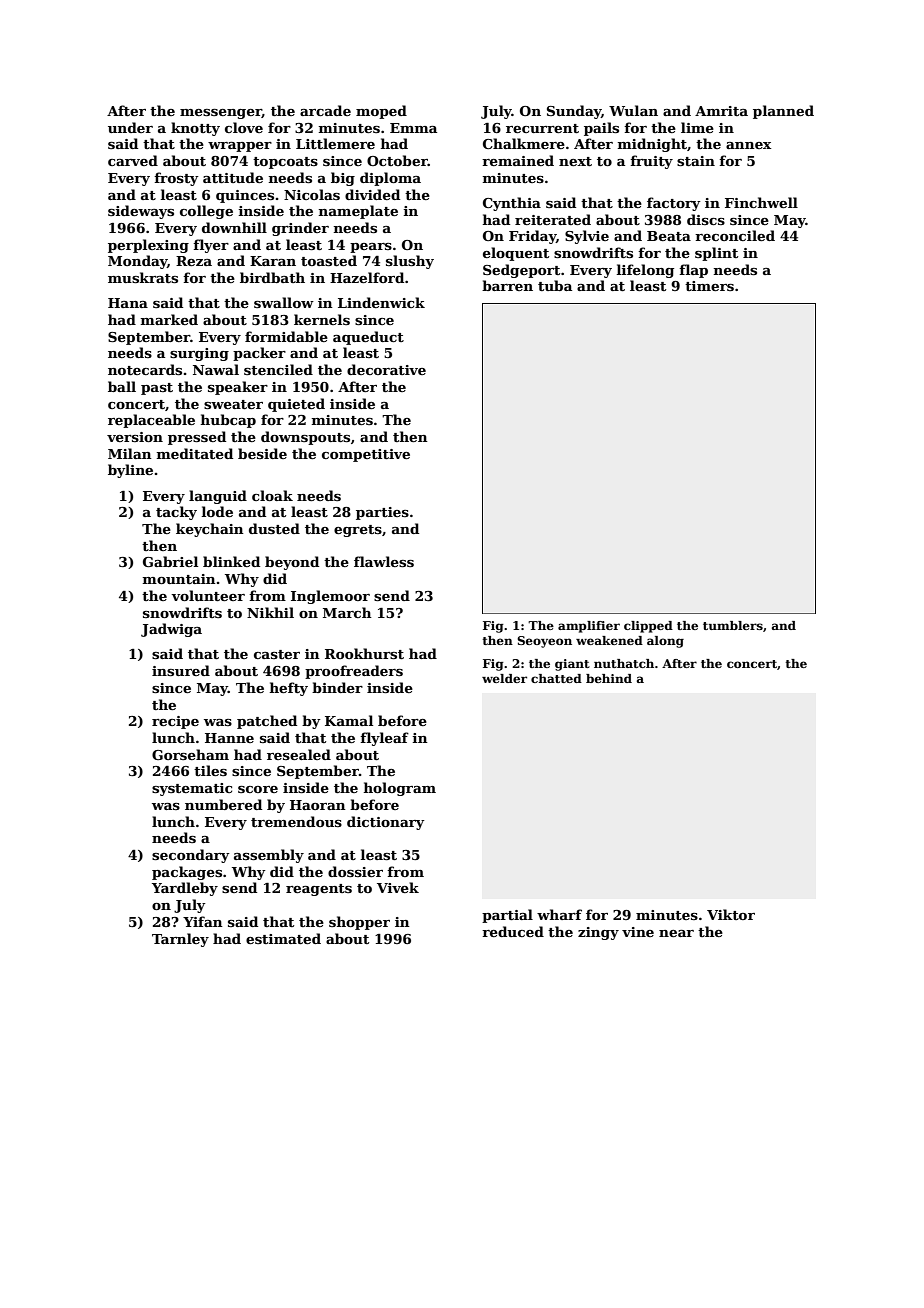 The width and height of the page is (924, 1308). Describe the element at coordinates (180, 940) in the page. I see `Tarnley` at that location.
